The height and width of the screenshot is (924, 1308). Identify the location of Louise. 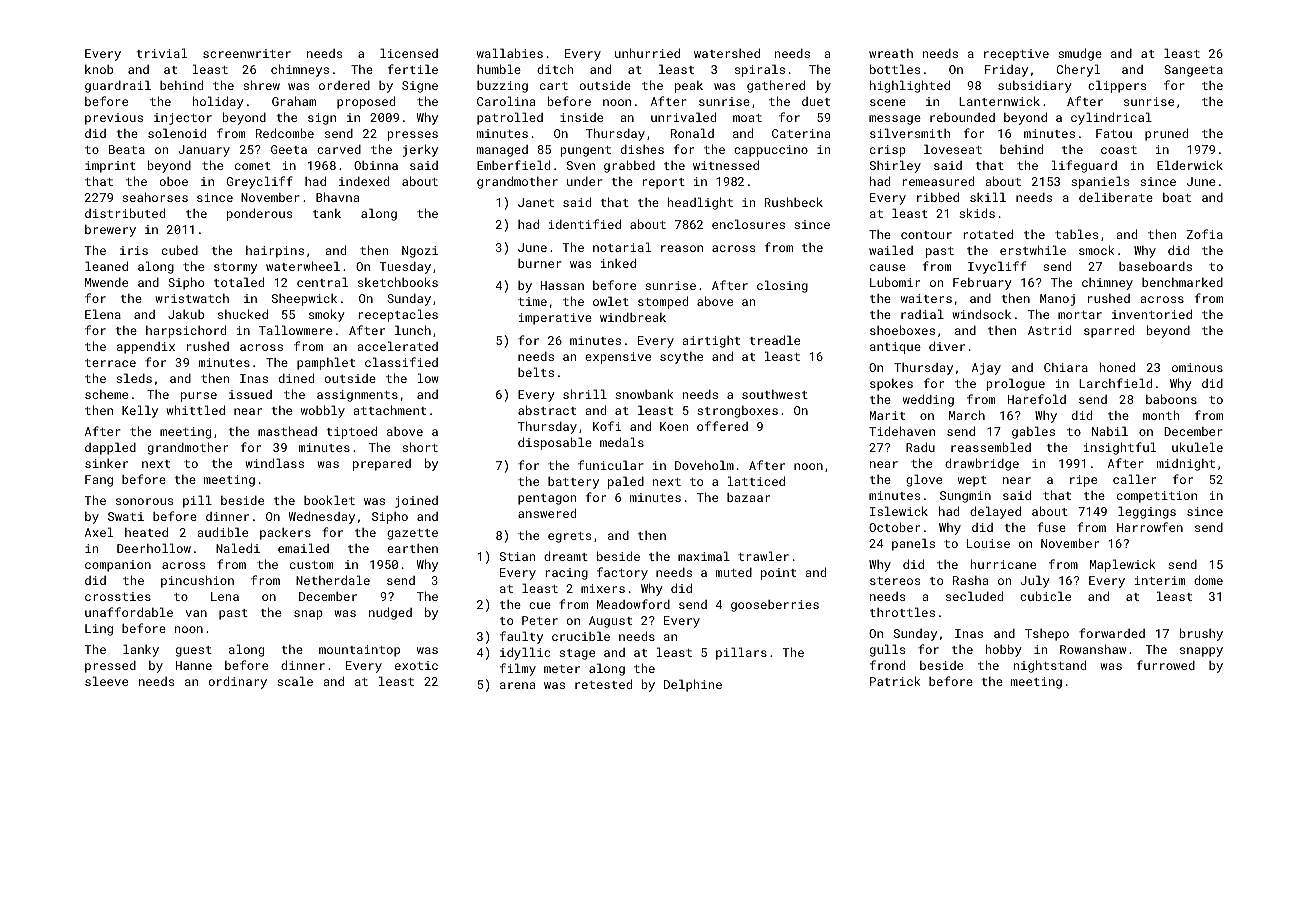
(988, 543).
